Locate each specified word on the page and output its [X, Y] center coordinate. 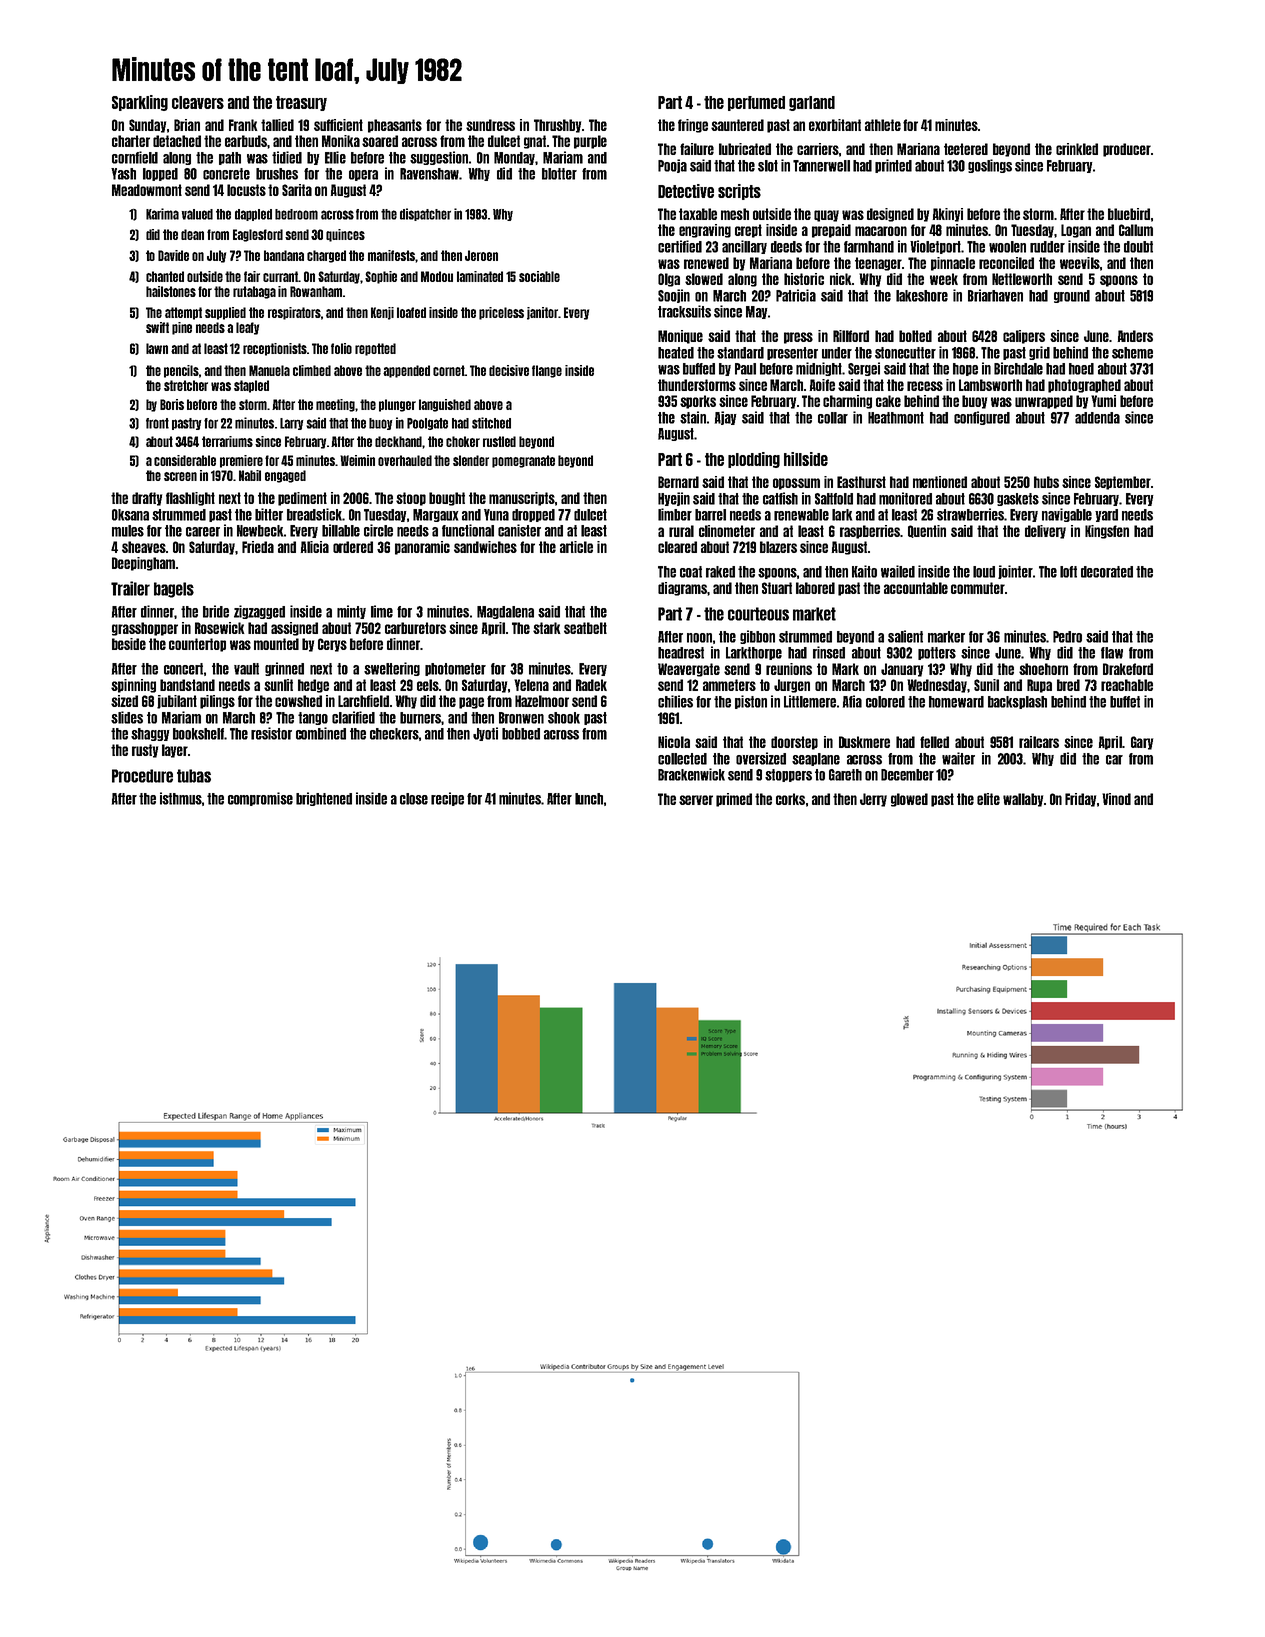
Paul [745, 369]
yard [1106, 515]
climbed [312, 370]
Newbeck [260, 531]
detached [177, 141]
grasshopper [145, 629]
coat [691, 572]
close [414, 799]
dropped [533, 515]
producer [1127, 150]
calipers [1024, 337]
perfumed [756, 103]
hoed [1081, 369]
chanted [165, 276]
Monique [680, 337]
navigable [1067, 515]
